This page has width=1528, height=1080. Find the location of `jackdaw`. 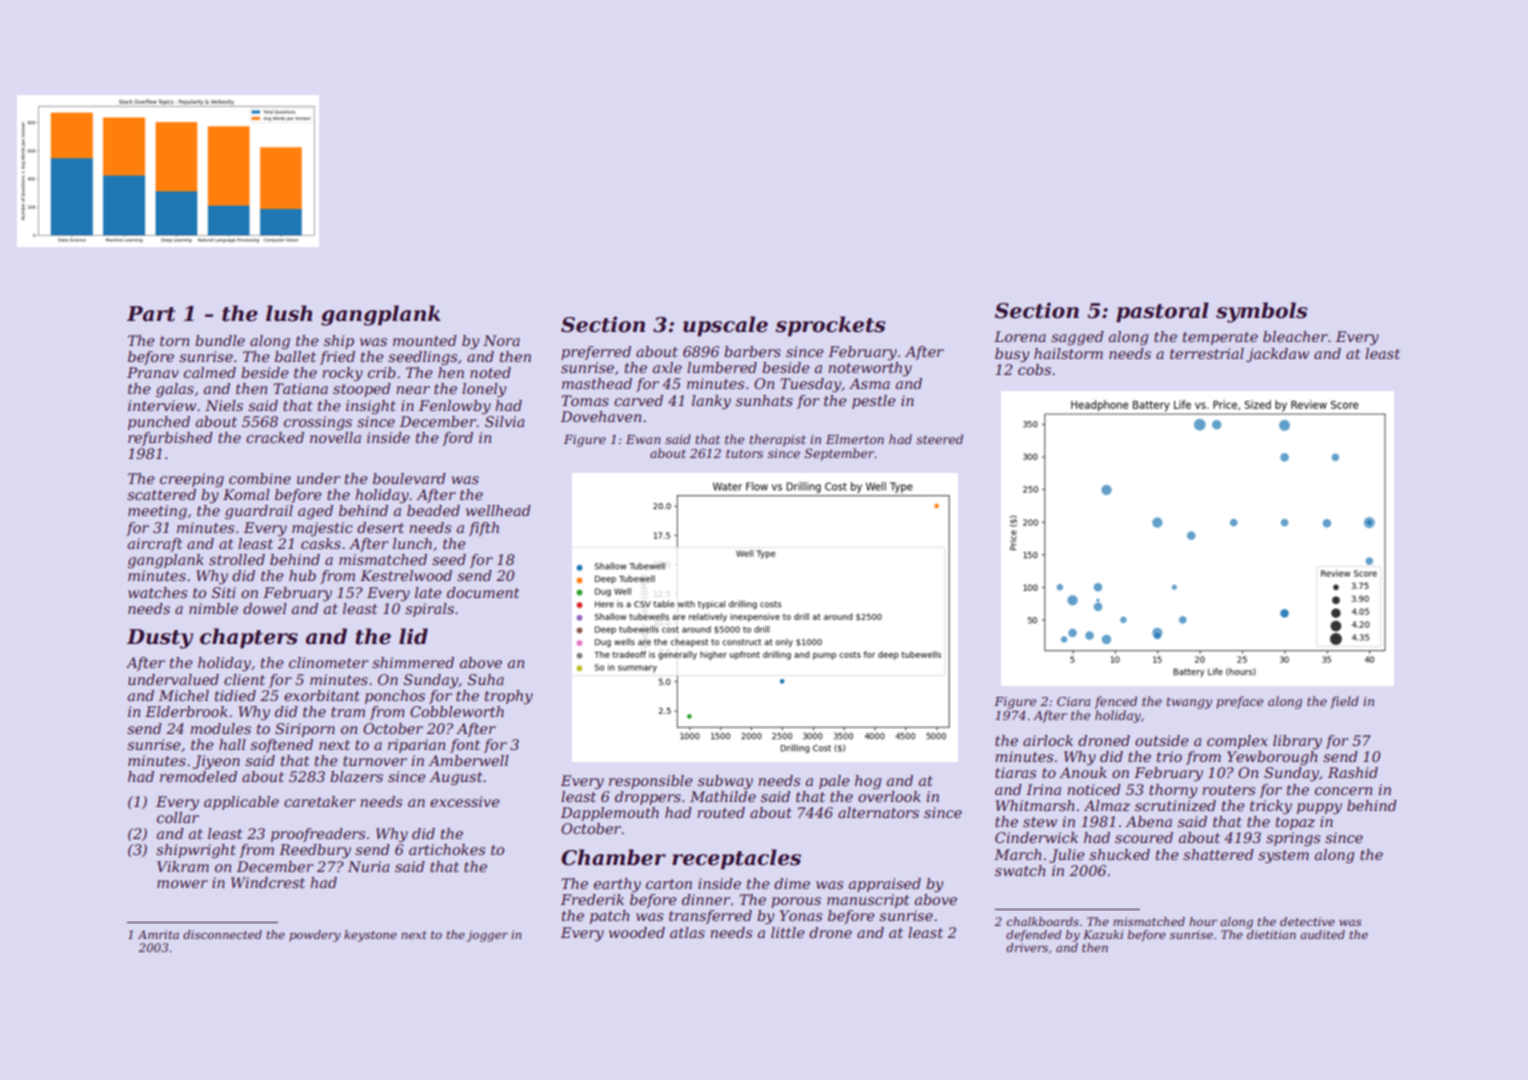

jackdaw is located at coordinates (1277, 355).
